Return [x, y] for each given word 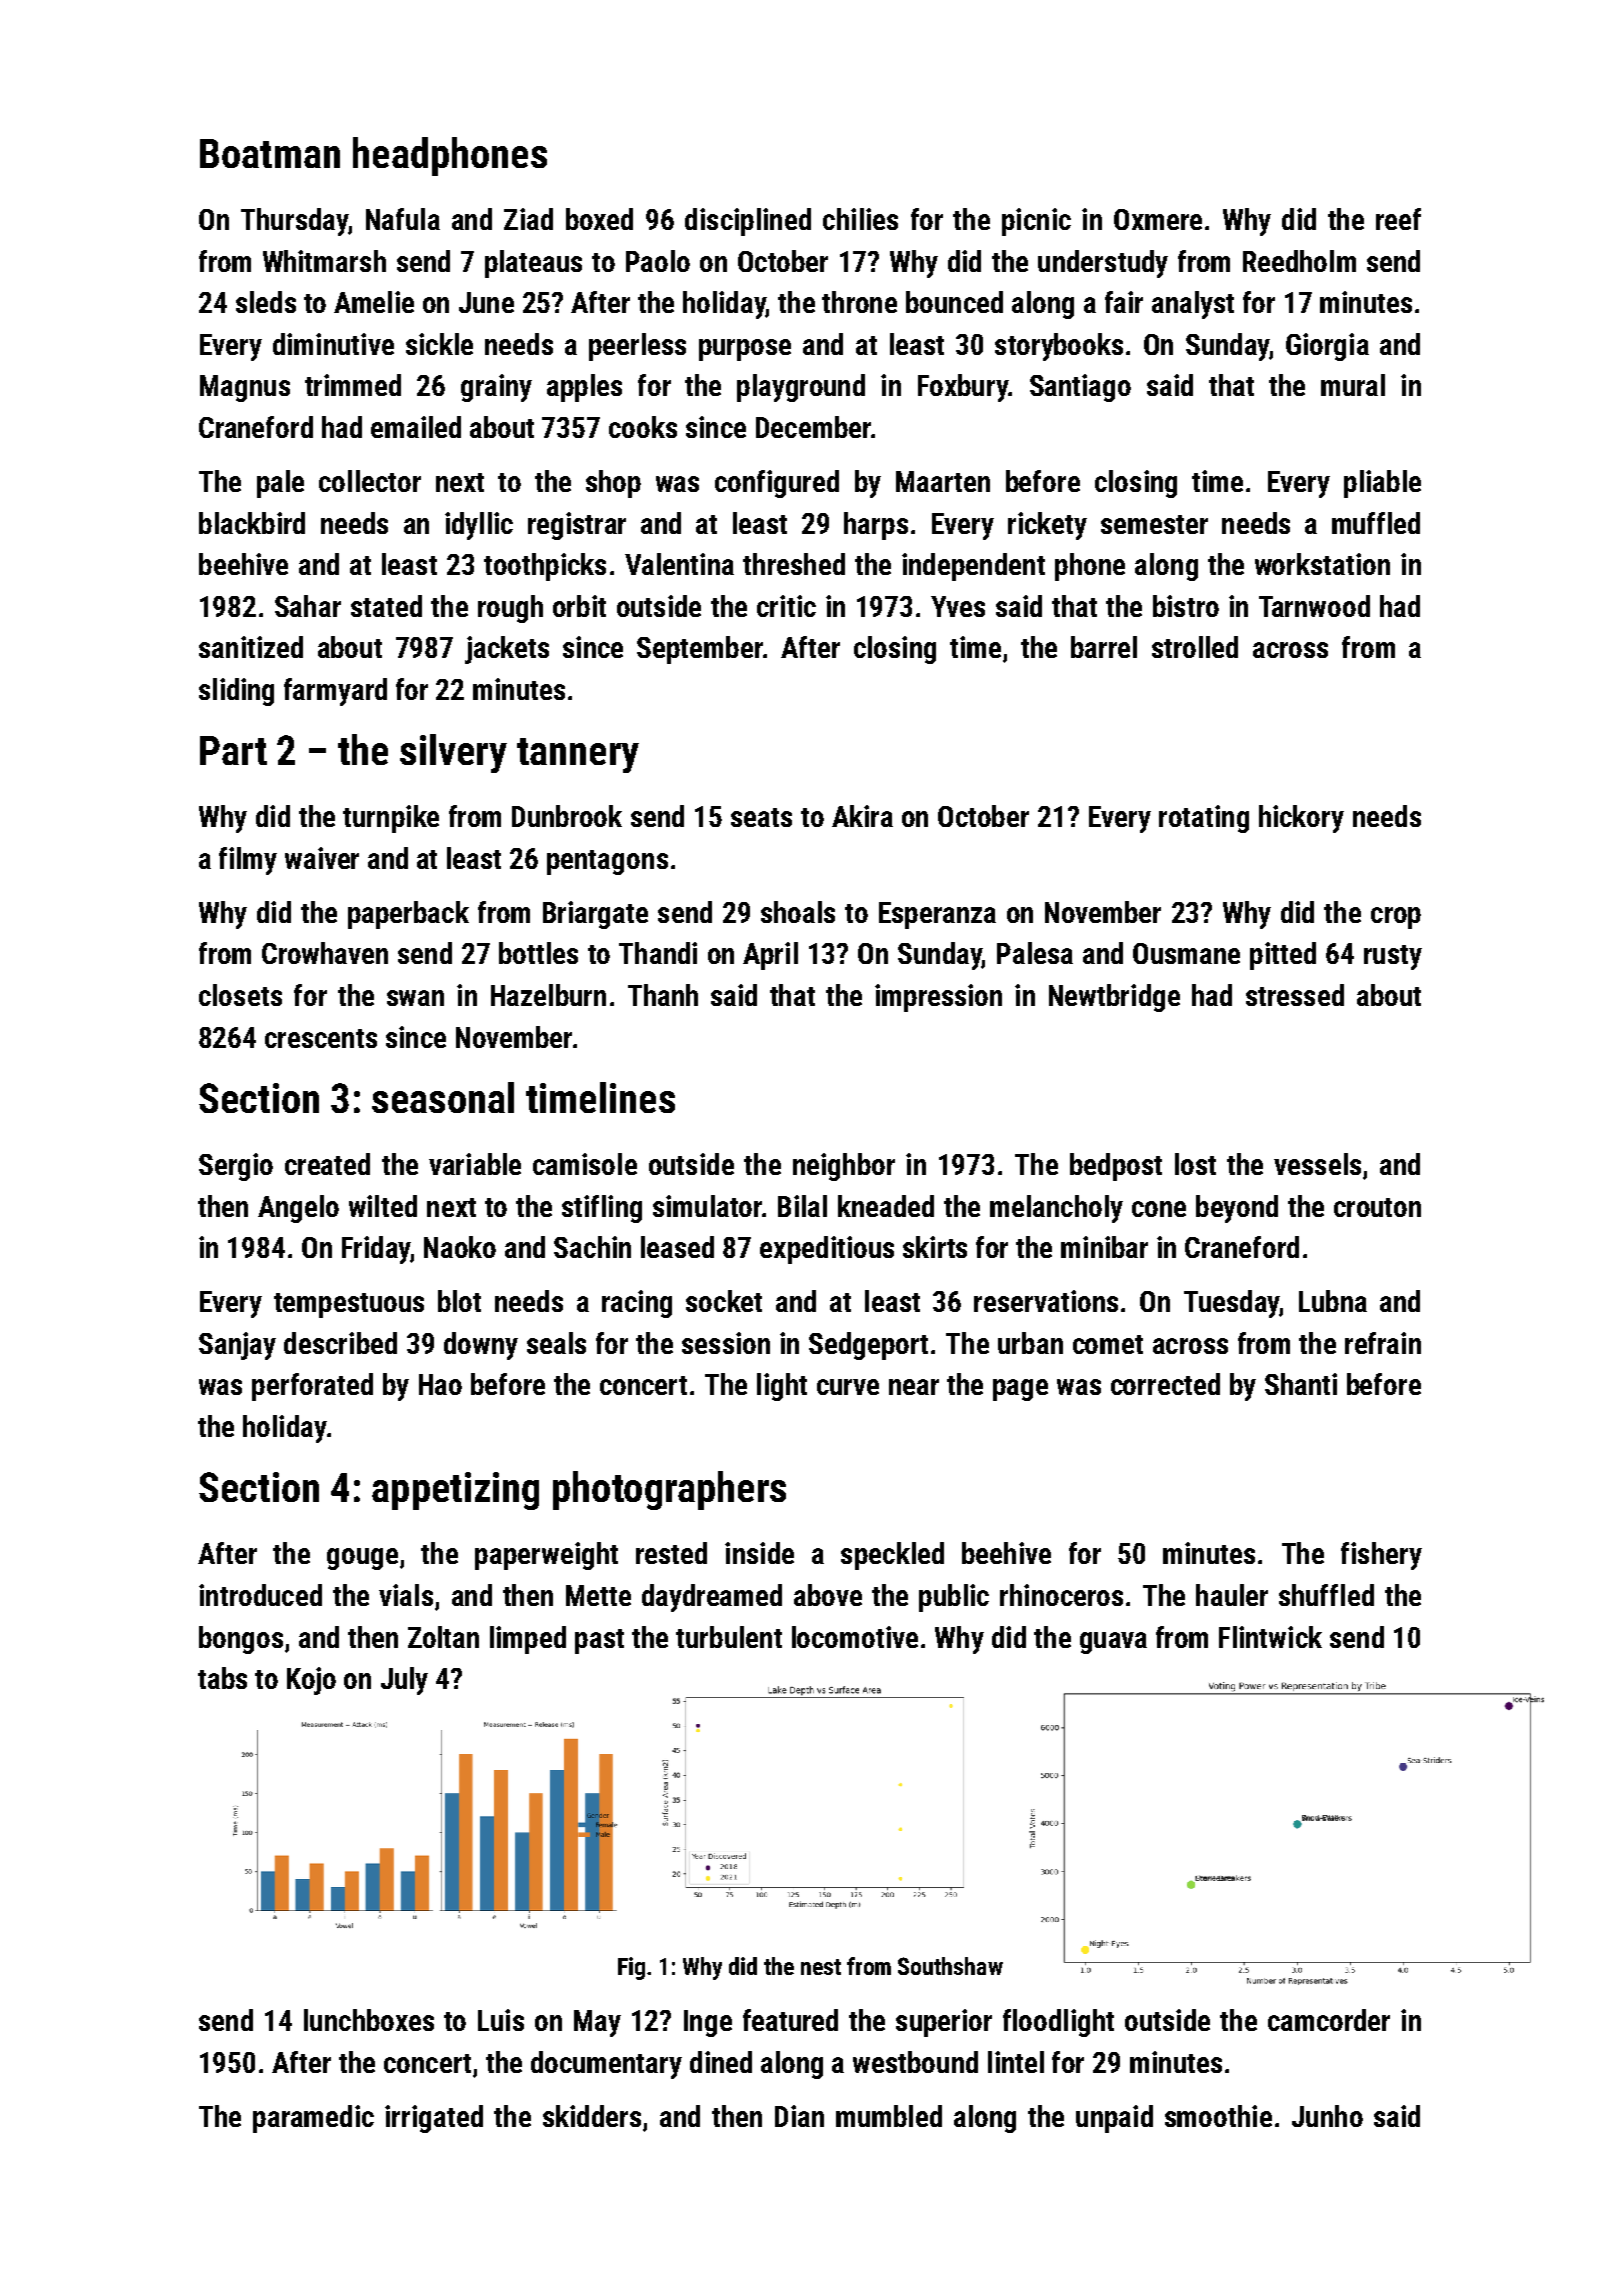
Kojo [311, 1681]
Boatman [270, 153]
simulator [707, 1206]
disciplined [748, 222]
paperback [408, 915]
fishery [1381, 1556]
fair [1124, 302]
